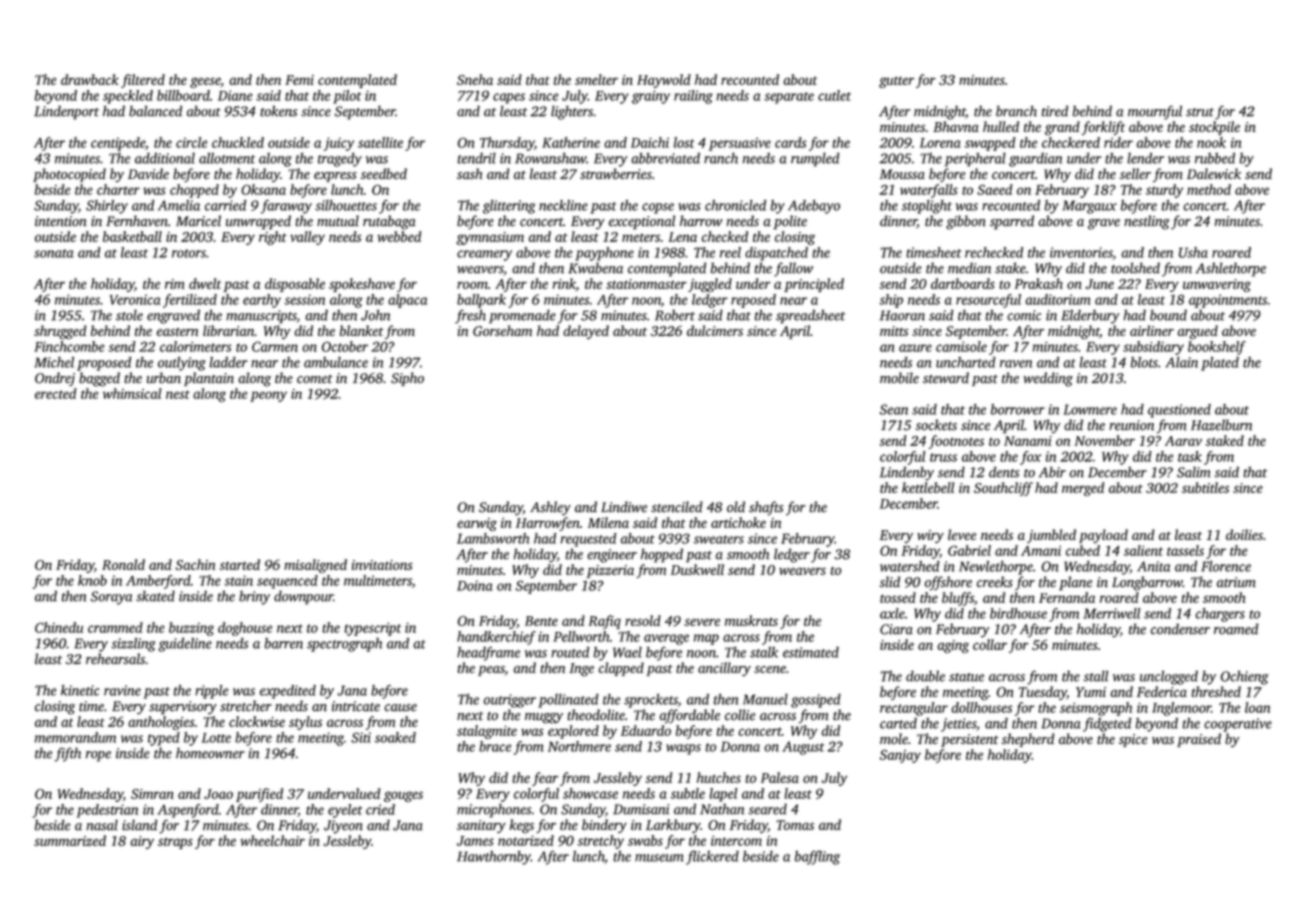 The height and width of the page is (924, 1308). I want to click on gutter, so click(896, 82).
